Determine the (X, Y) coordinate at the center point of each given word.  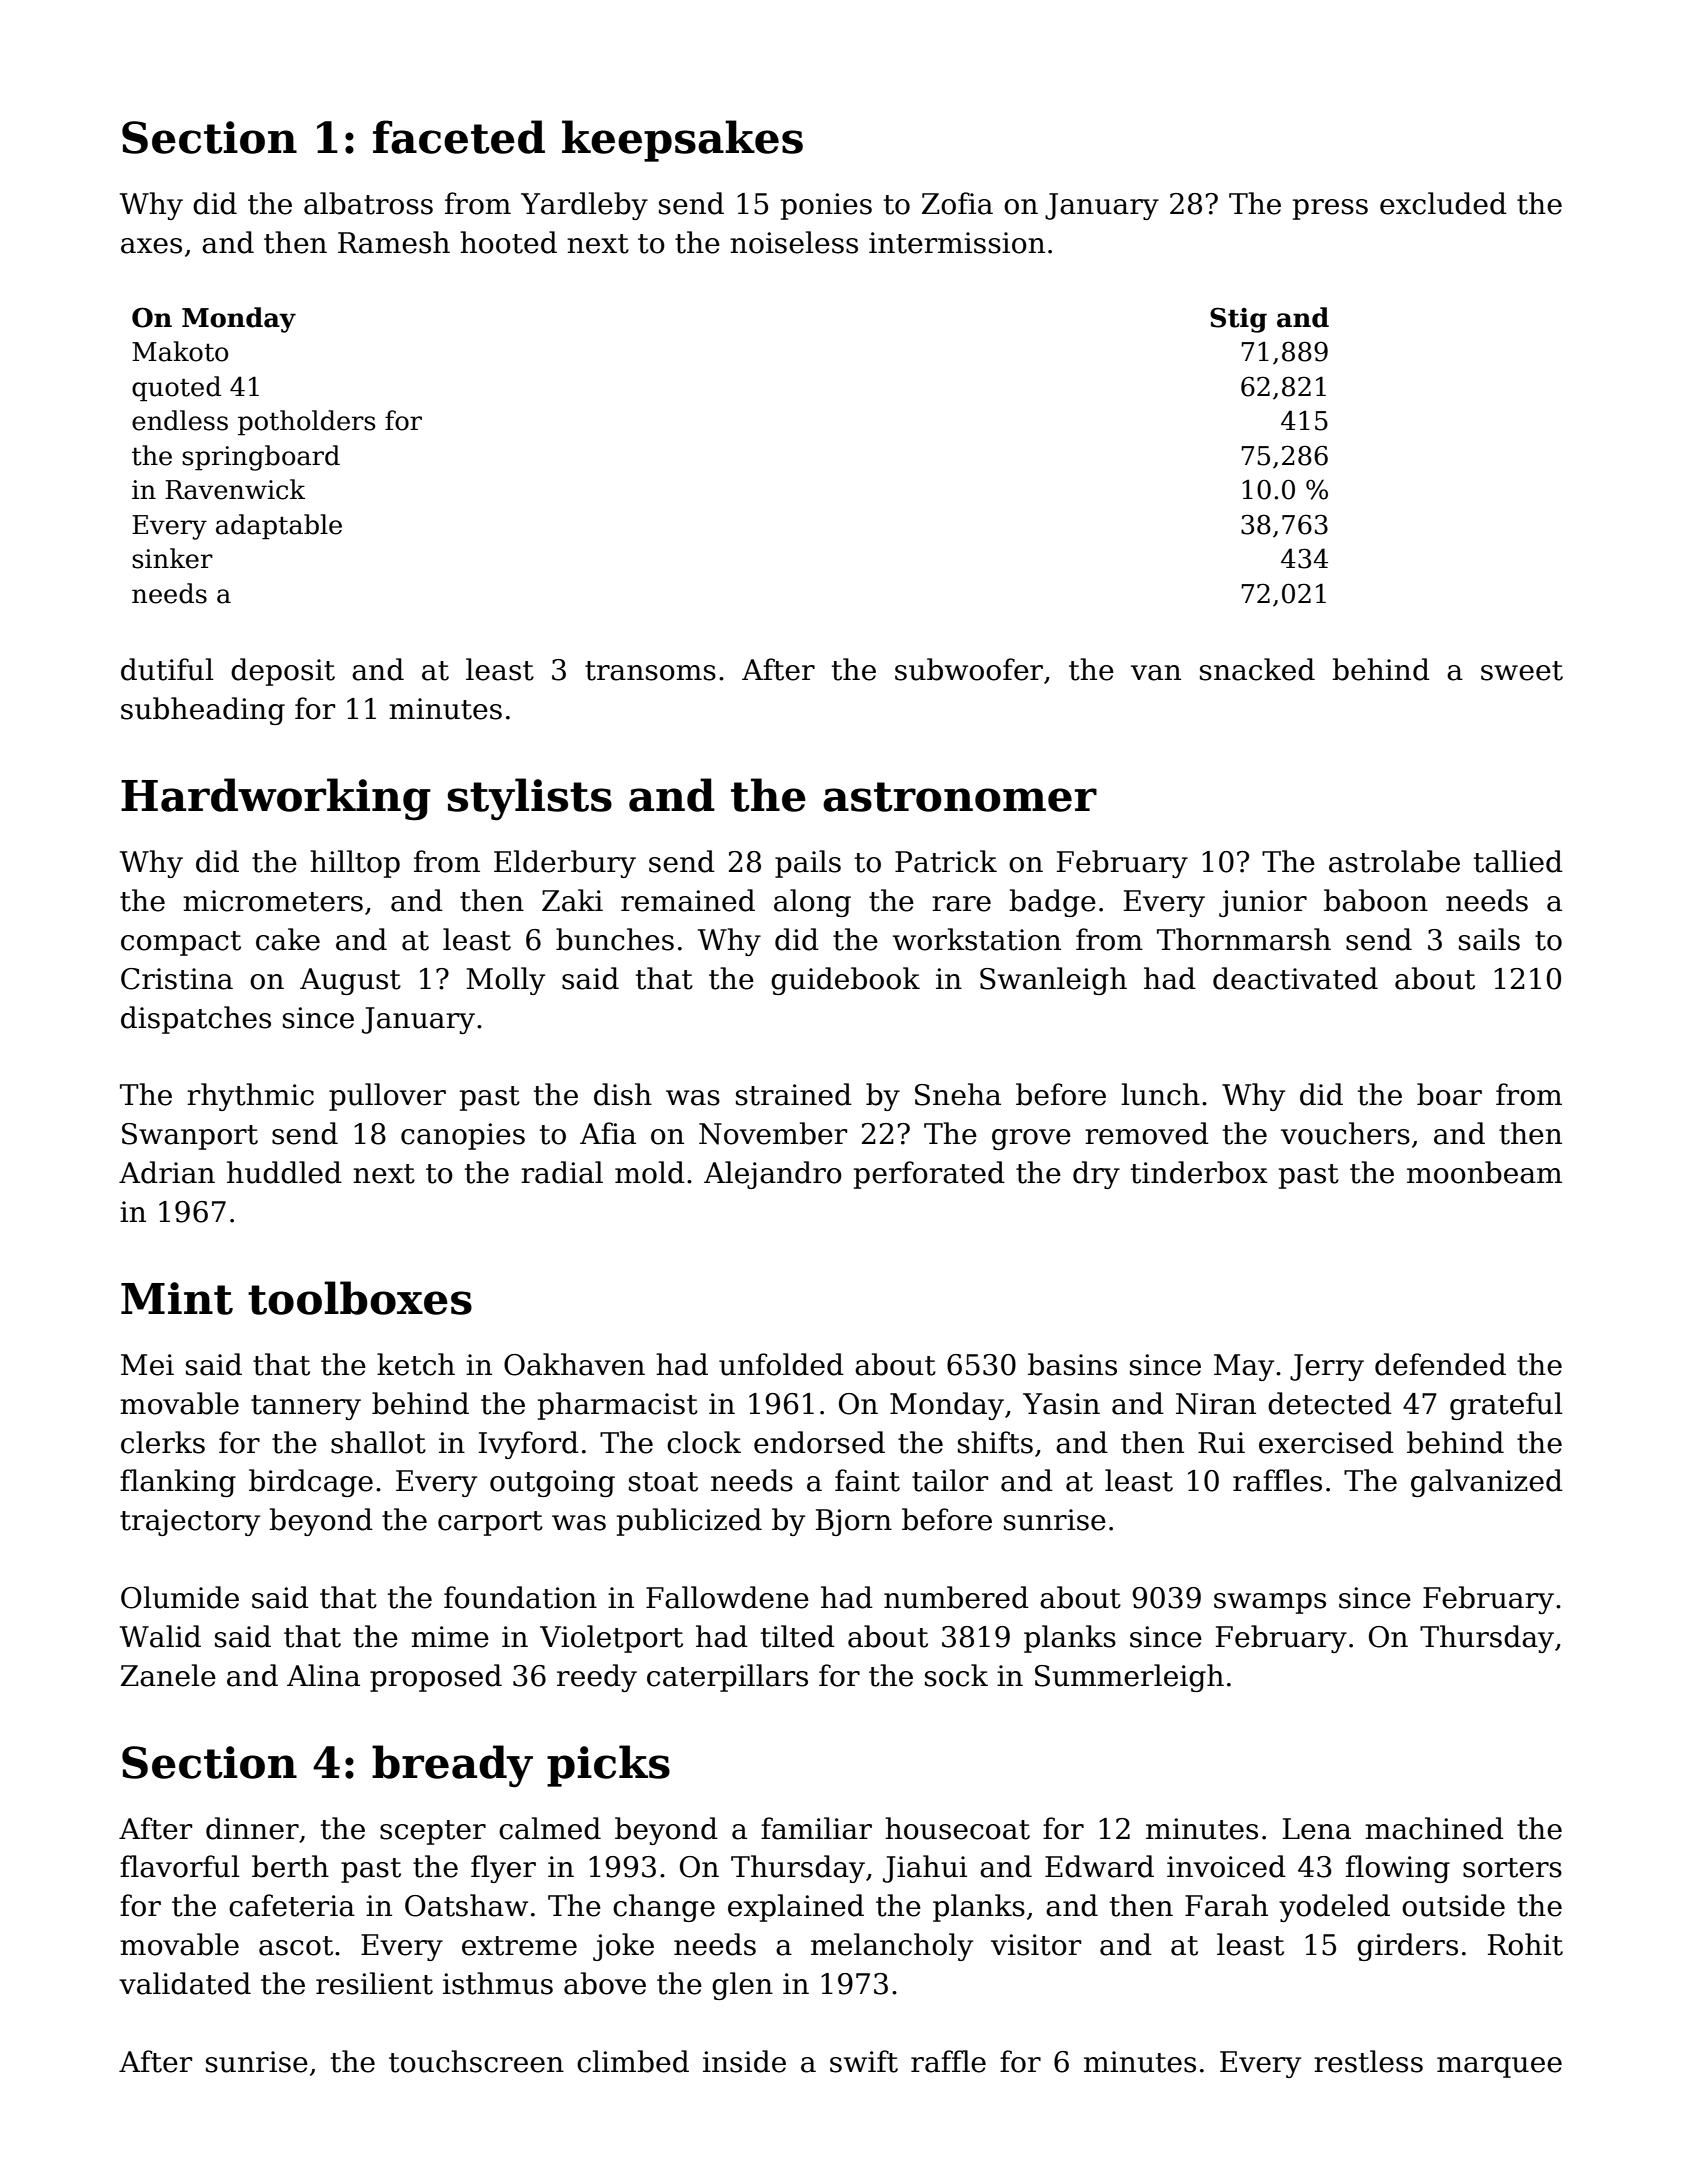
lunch (1160, 1094)
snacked (1257, 669)
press (1330, 209)
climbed (633, 2061)
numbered (956, 1597)
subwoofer (969, 669)
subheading (203, 711)
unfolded (781, 1364)
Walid (160, 1636)
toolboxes (360, 1298)
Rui (1221, 1443)
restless (1368, 2061)
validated (185, 1983)
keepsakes (682, 141)
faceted (459, 137)
